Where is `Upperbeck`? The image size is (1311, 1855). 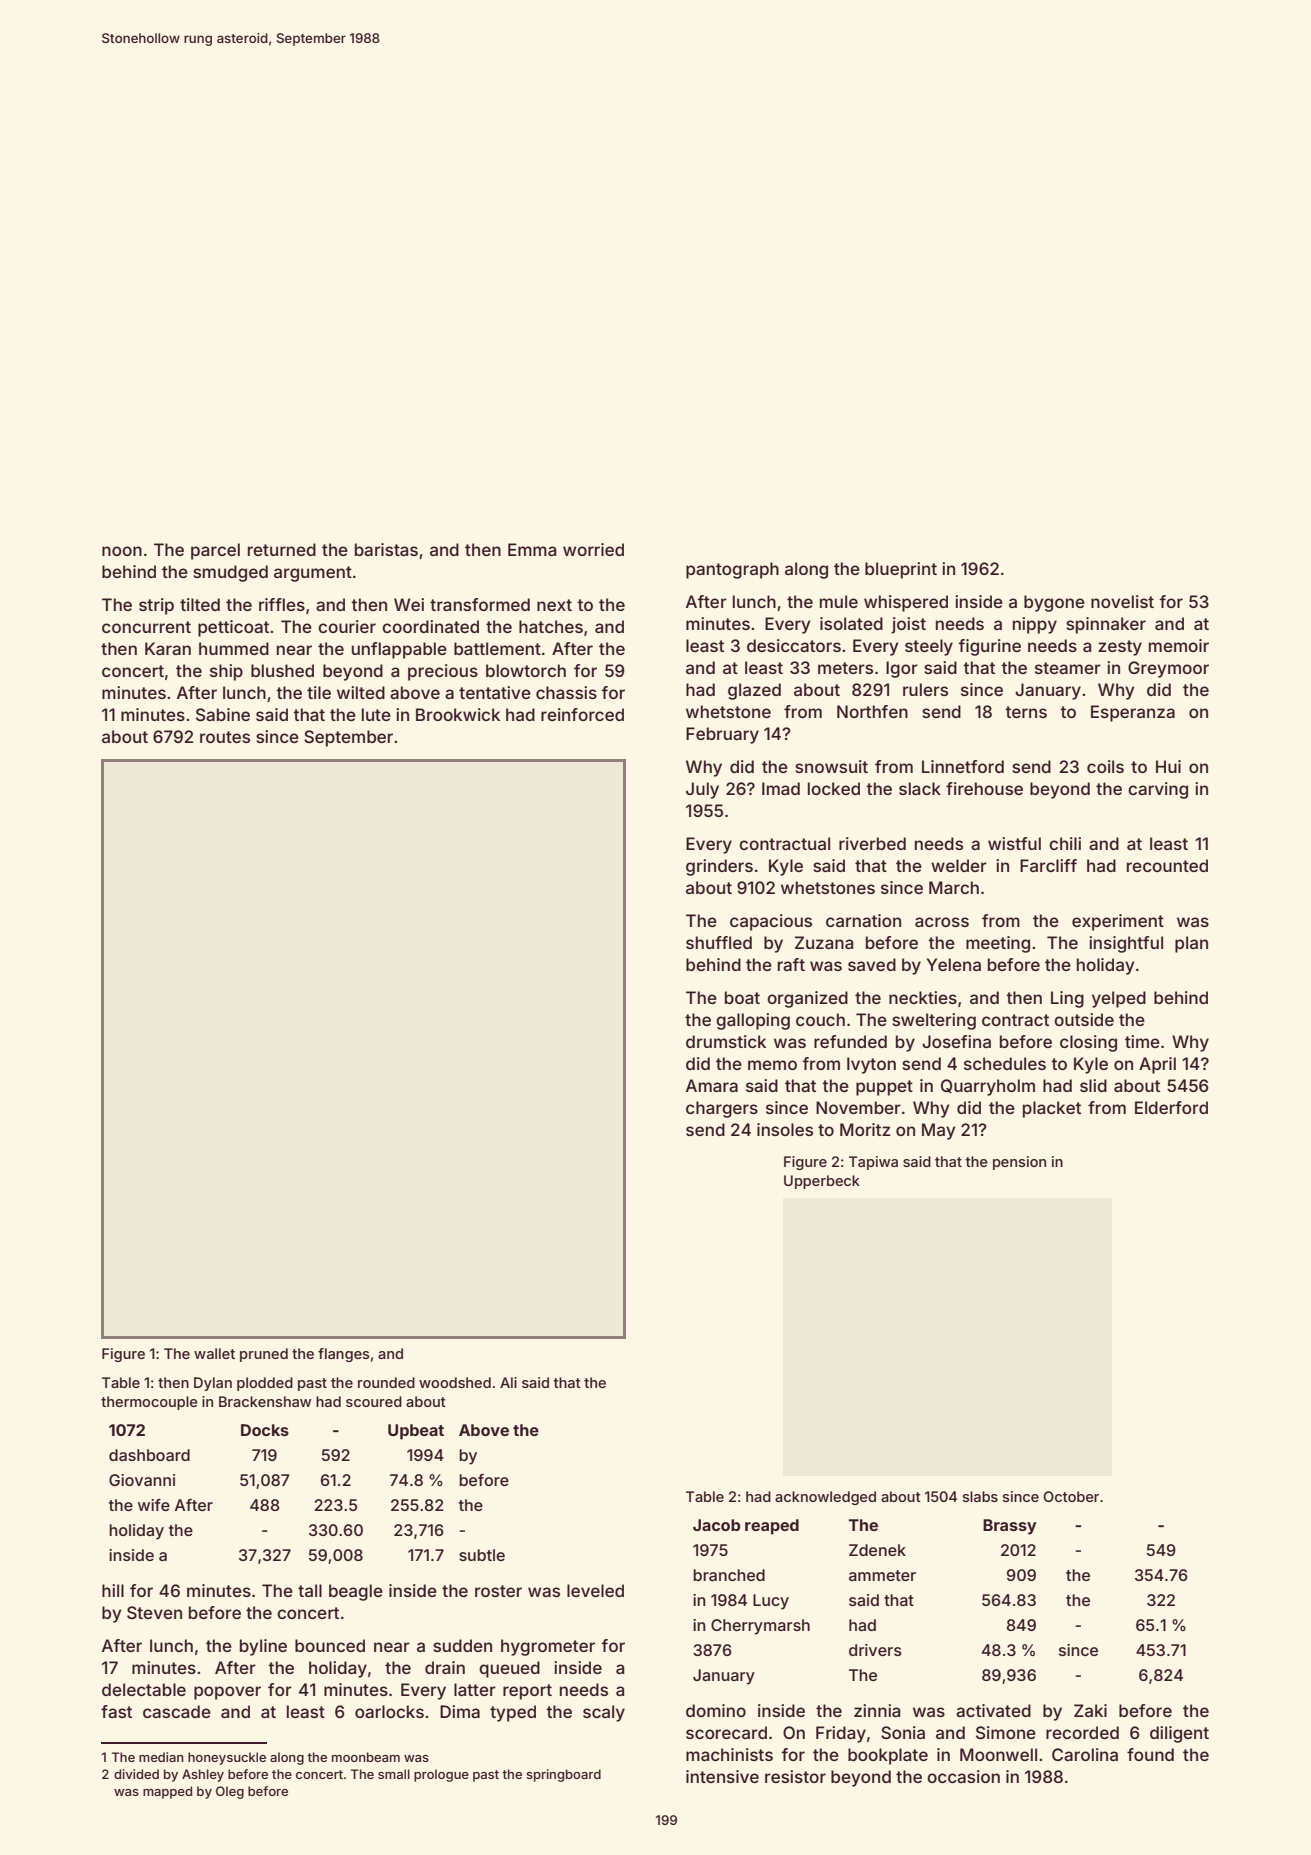
Upperbeck is located at coordinates (822, 1182).
